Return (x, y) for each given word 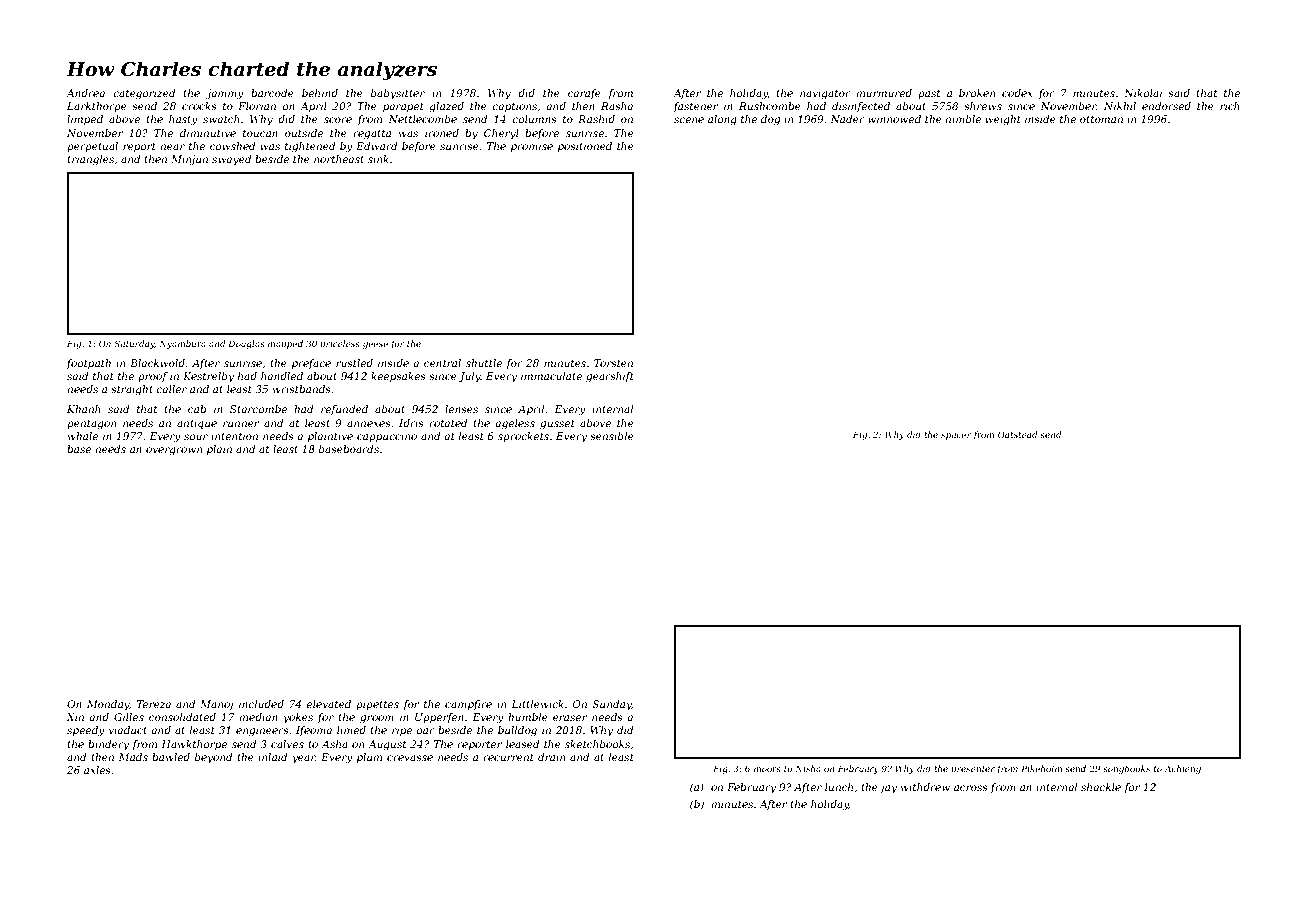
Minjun (189, 160)
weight (1003, 120)
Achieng (1182, 769)
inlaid (273, 757)
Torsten (613, 363)
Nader (847, 119)
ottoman (1101, 119)
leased (523, 744)
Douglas (246, 344)
